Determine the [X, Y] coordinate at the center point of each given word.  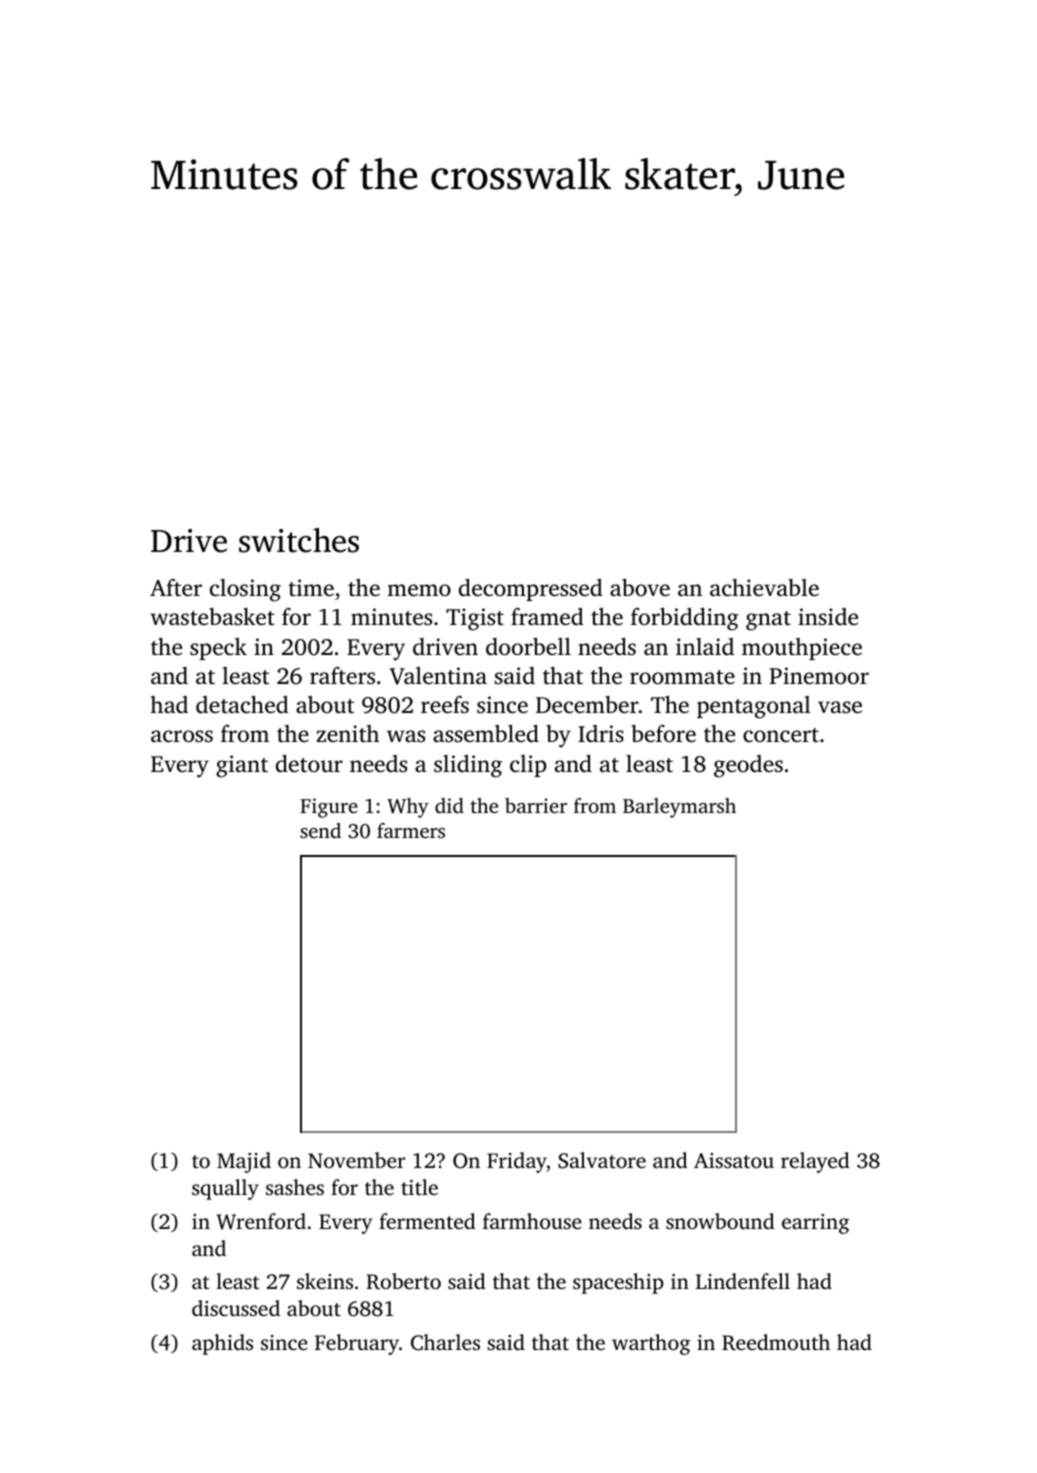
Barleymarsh [679, 808]
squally [225, 1189]
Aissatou [734, 1160]
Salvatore [602, 1160]
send [320, 830]
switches [299, 540]
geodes [748, 766]
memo [419, 590]
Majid [244, 1162]
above [640, 588]
